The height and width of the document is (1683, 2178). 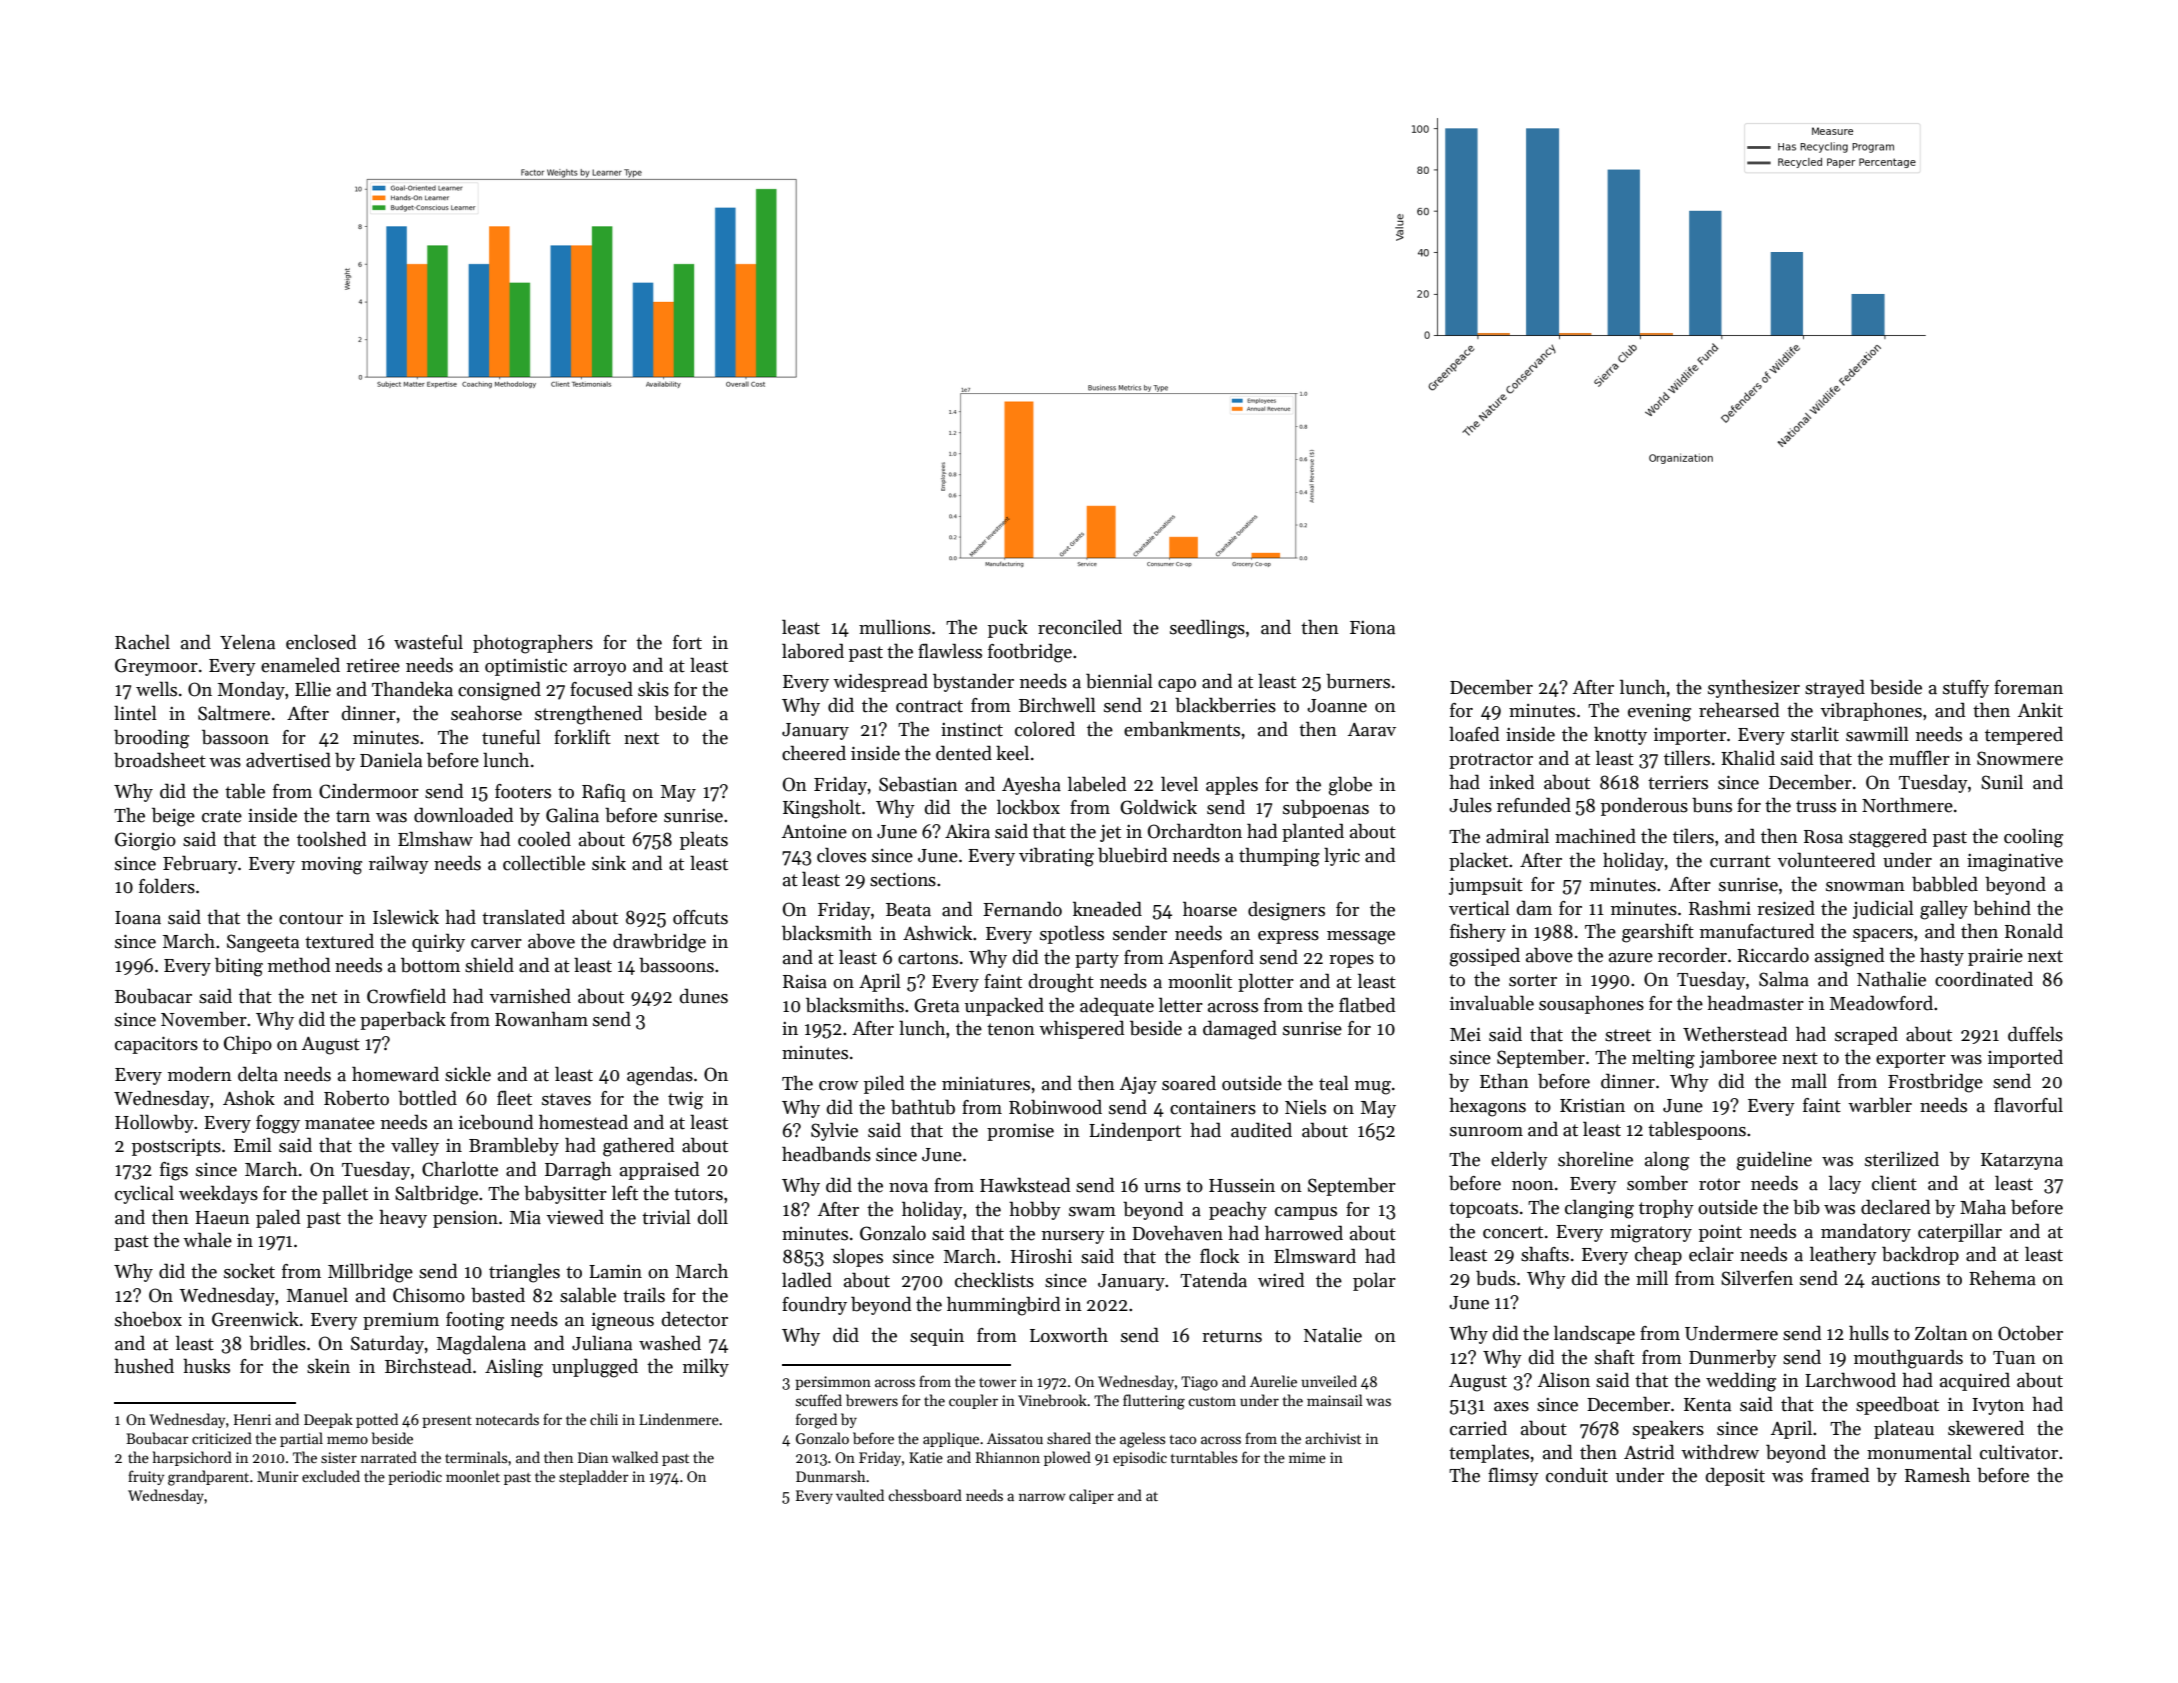 I want to click on paled, so click(x=278, y=1218).
